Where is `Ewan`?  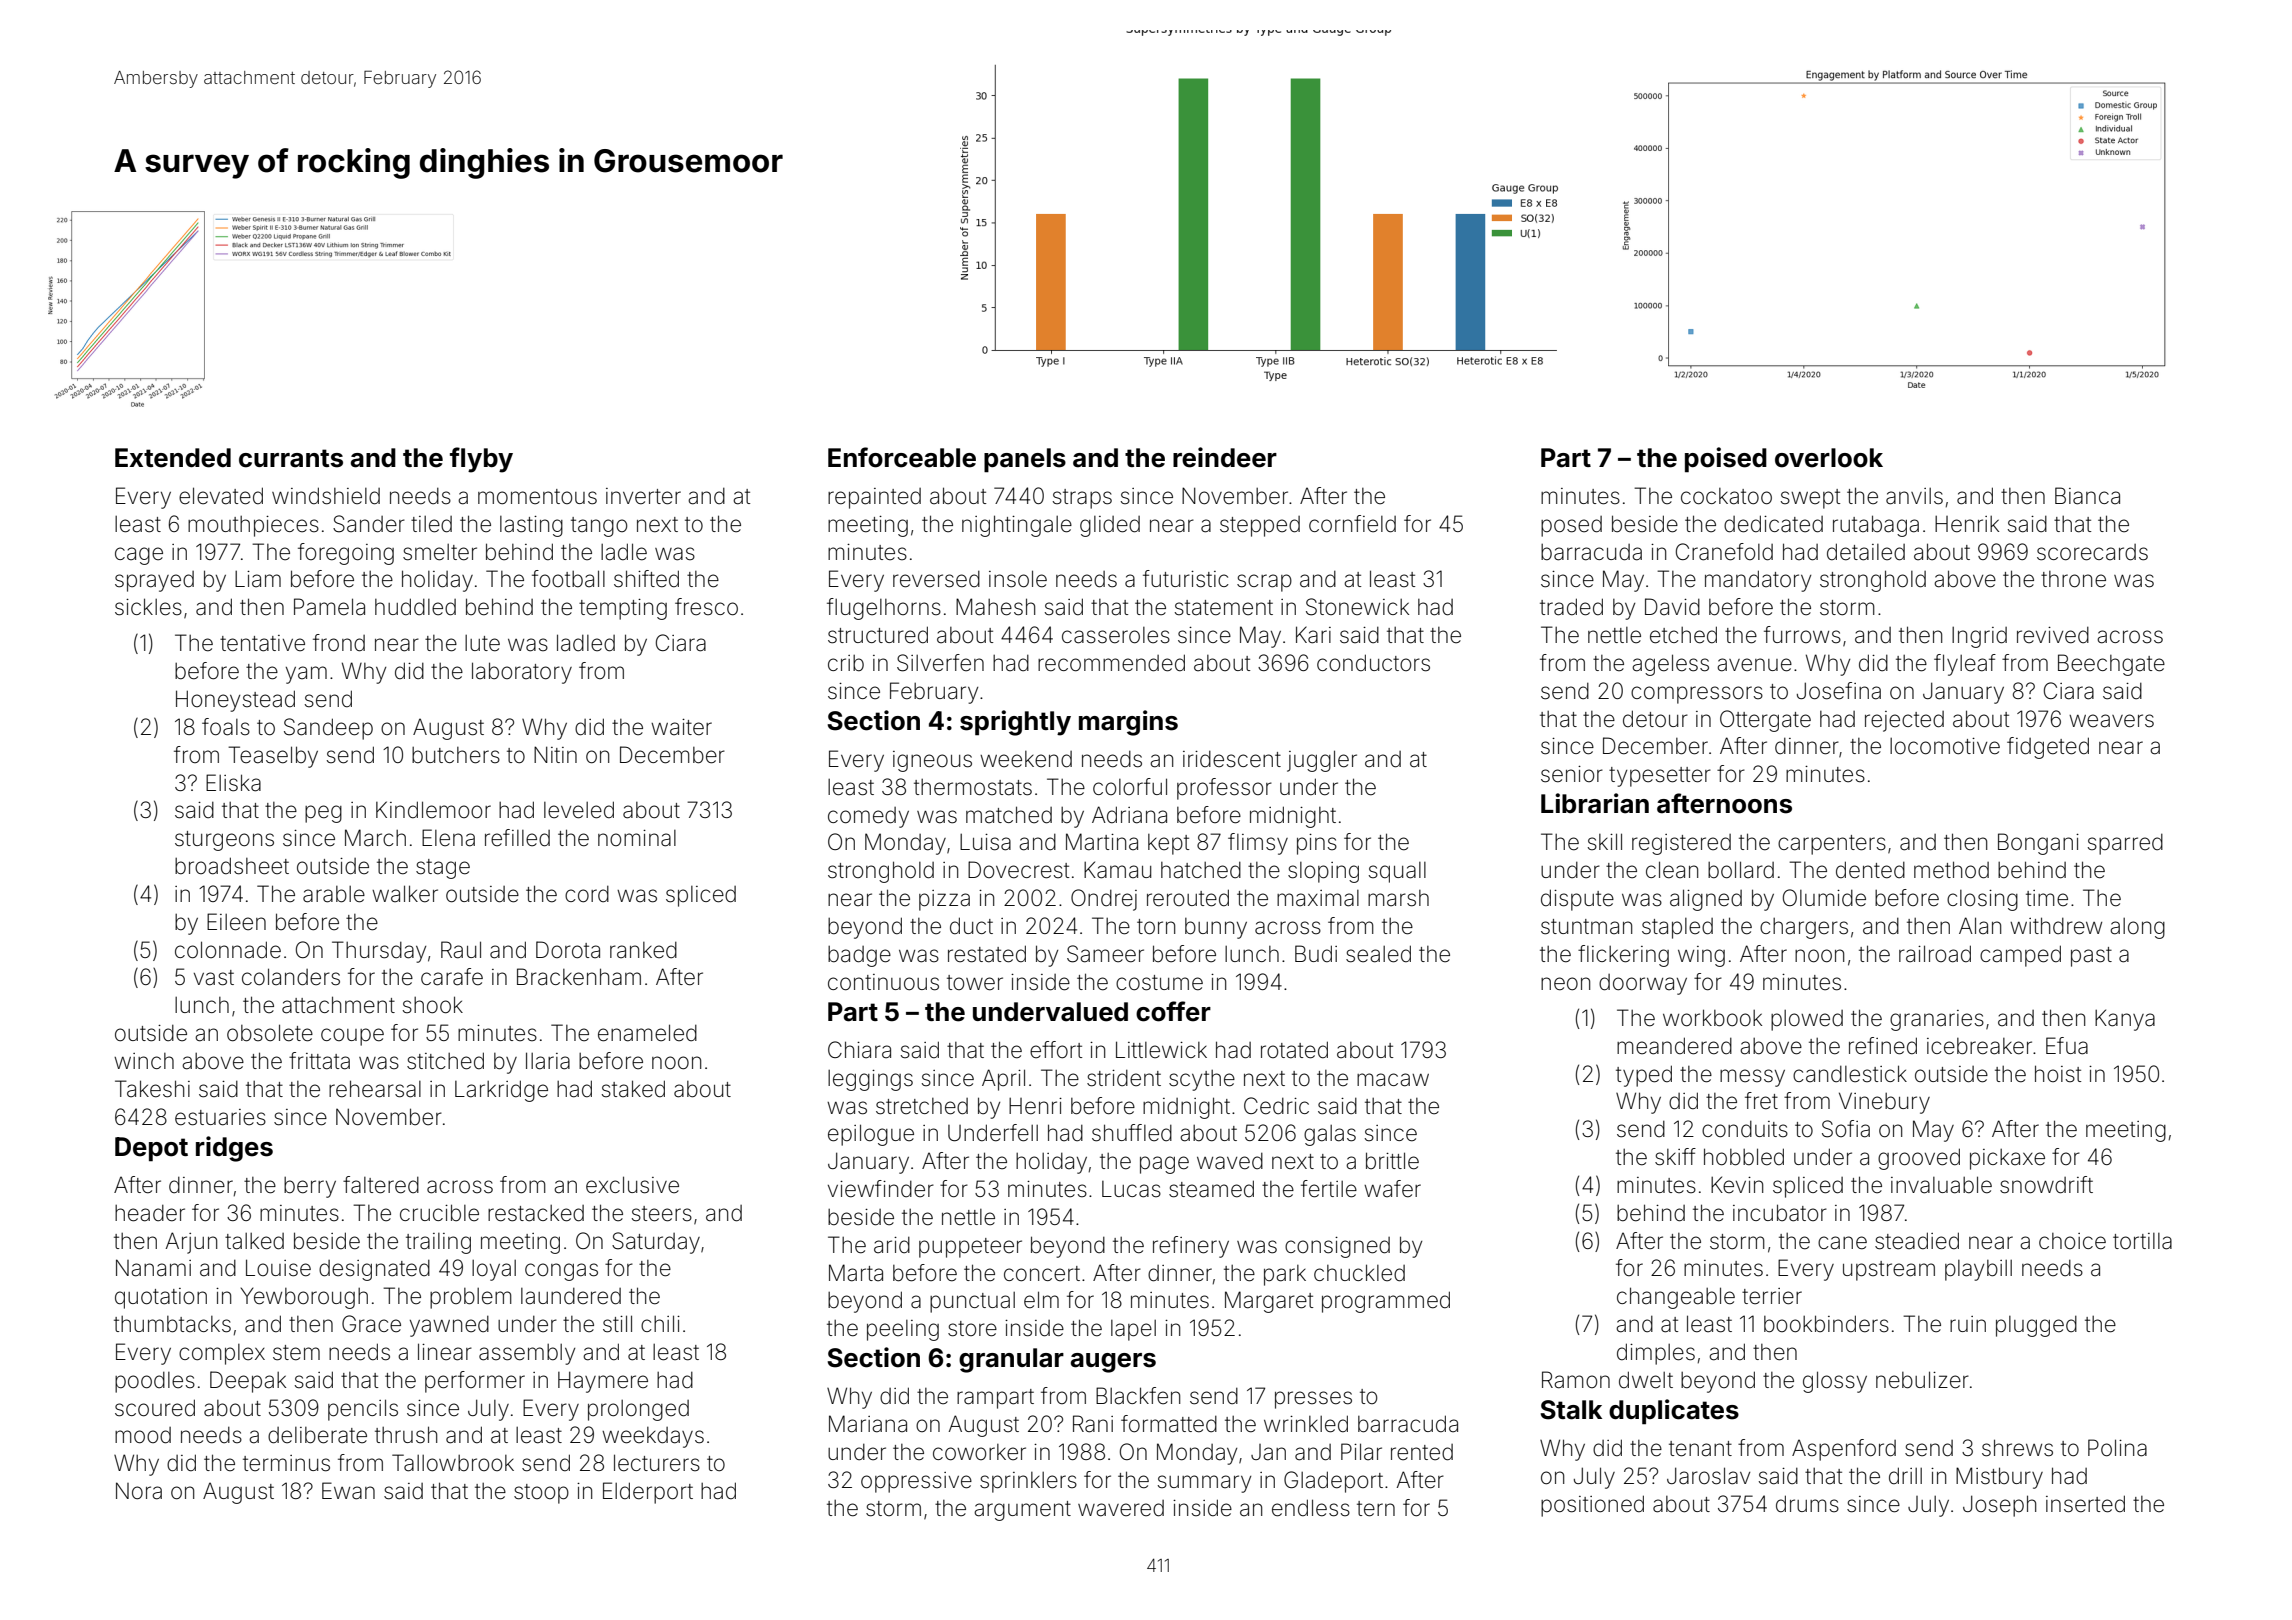 Ewan is located at coordinates (348, 1491).
